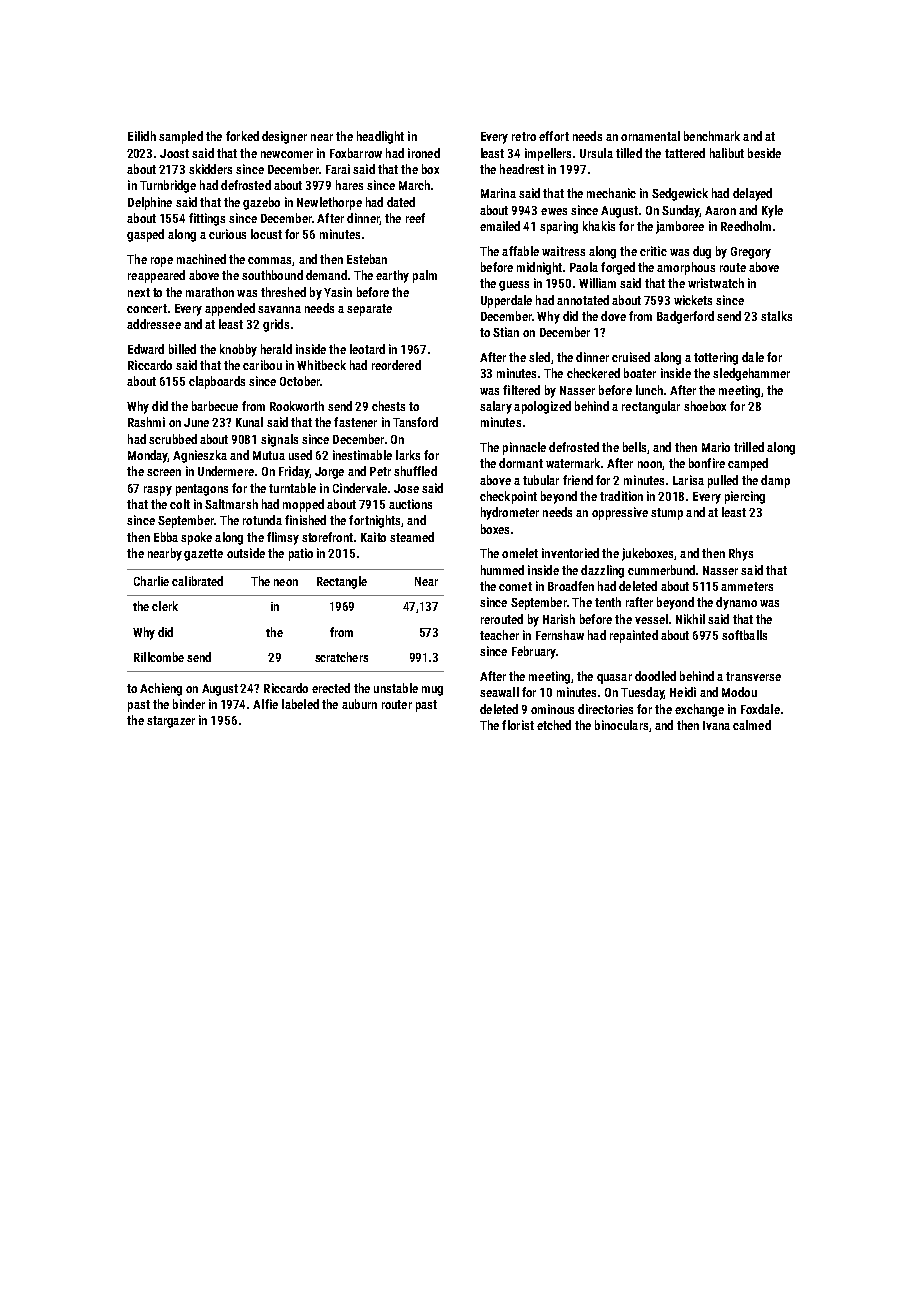 This image has height=1314, width=924. What do you see at coordinates (432, 691) in the image?
I see `mug` at bounding box center [432, 691].
